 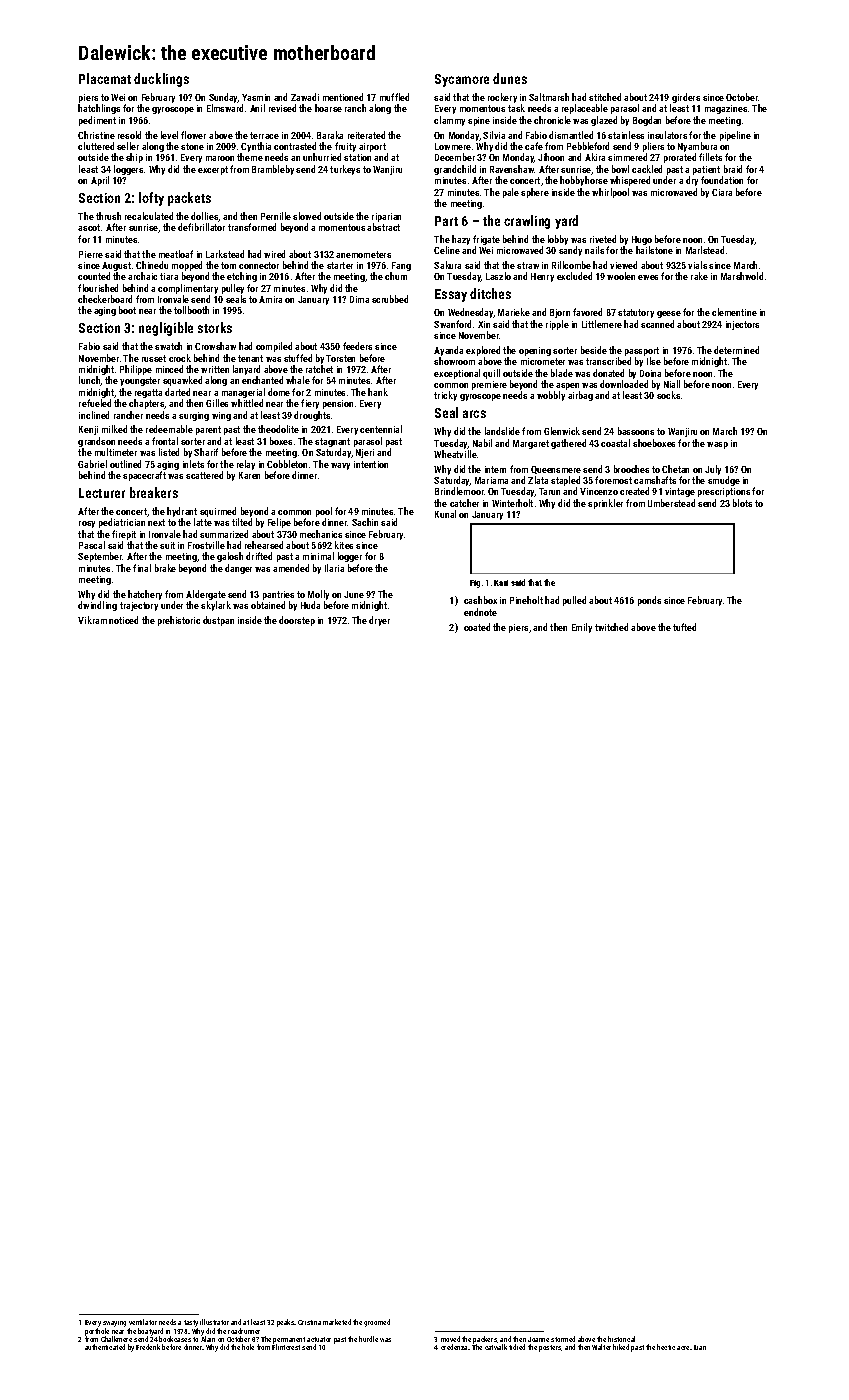 I want to click on Gilles, so click(x=217, y=403).
